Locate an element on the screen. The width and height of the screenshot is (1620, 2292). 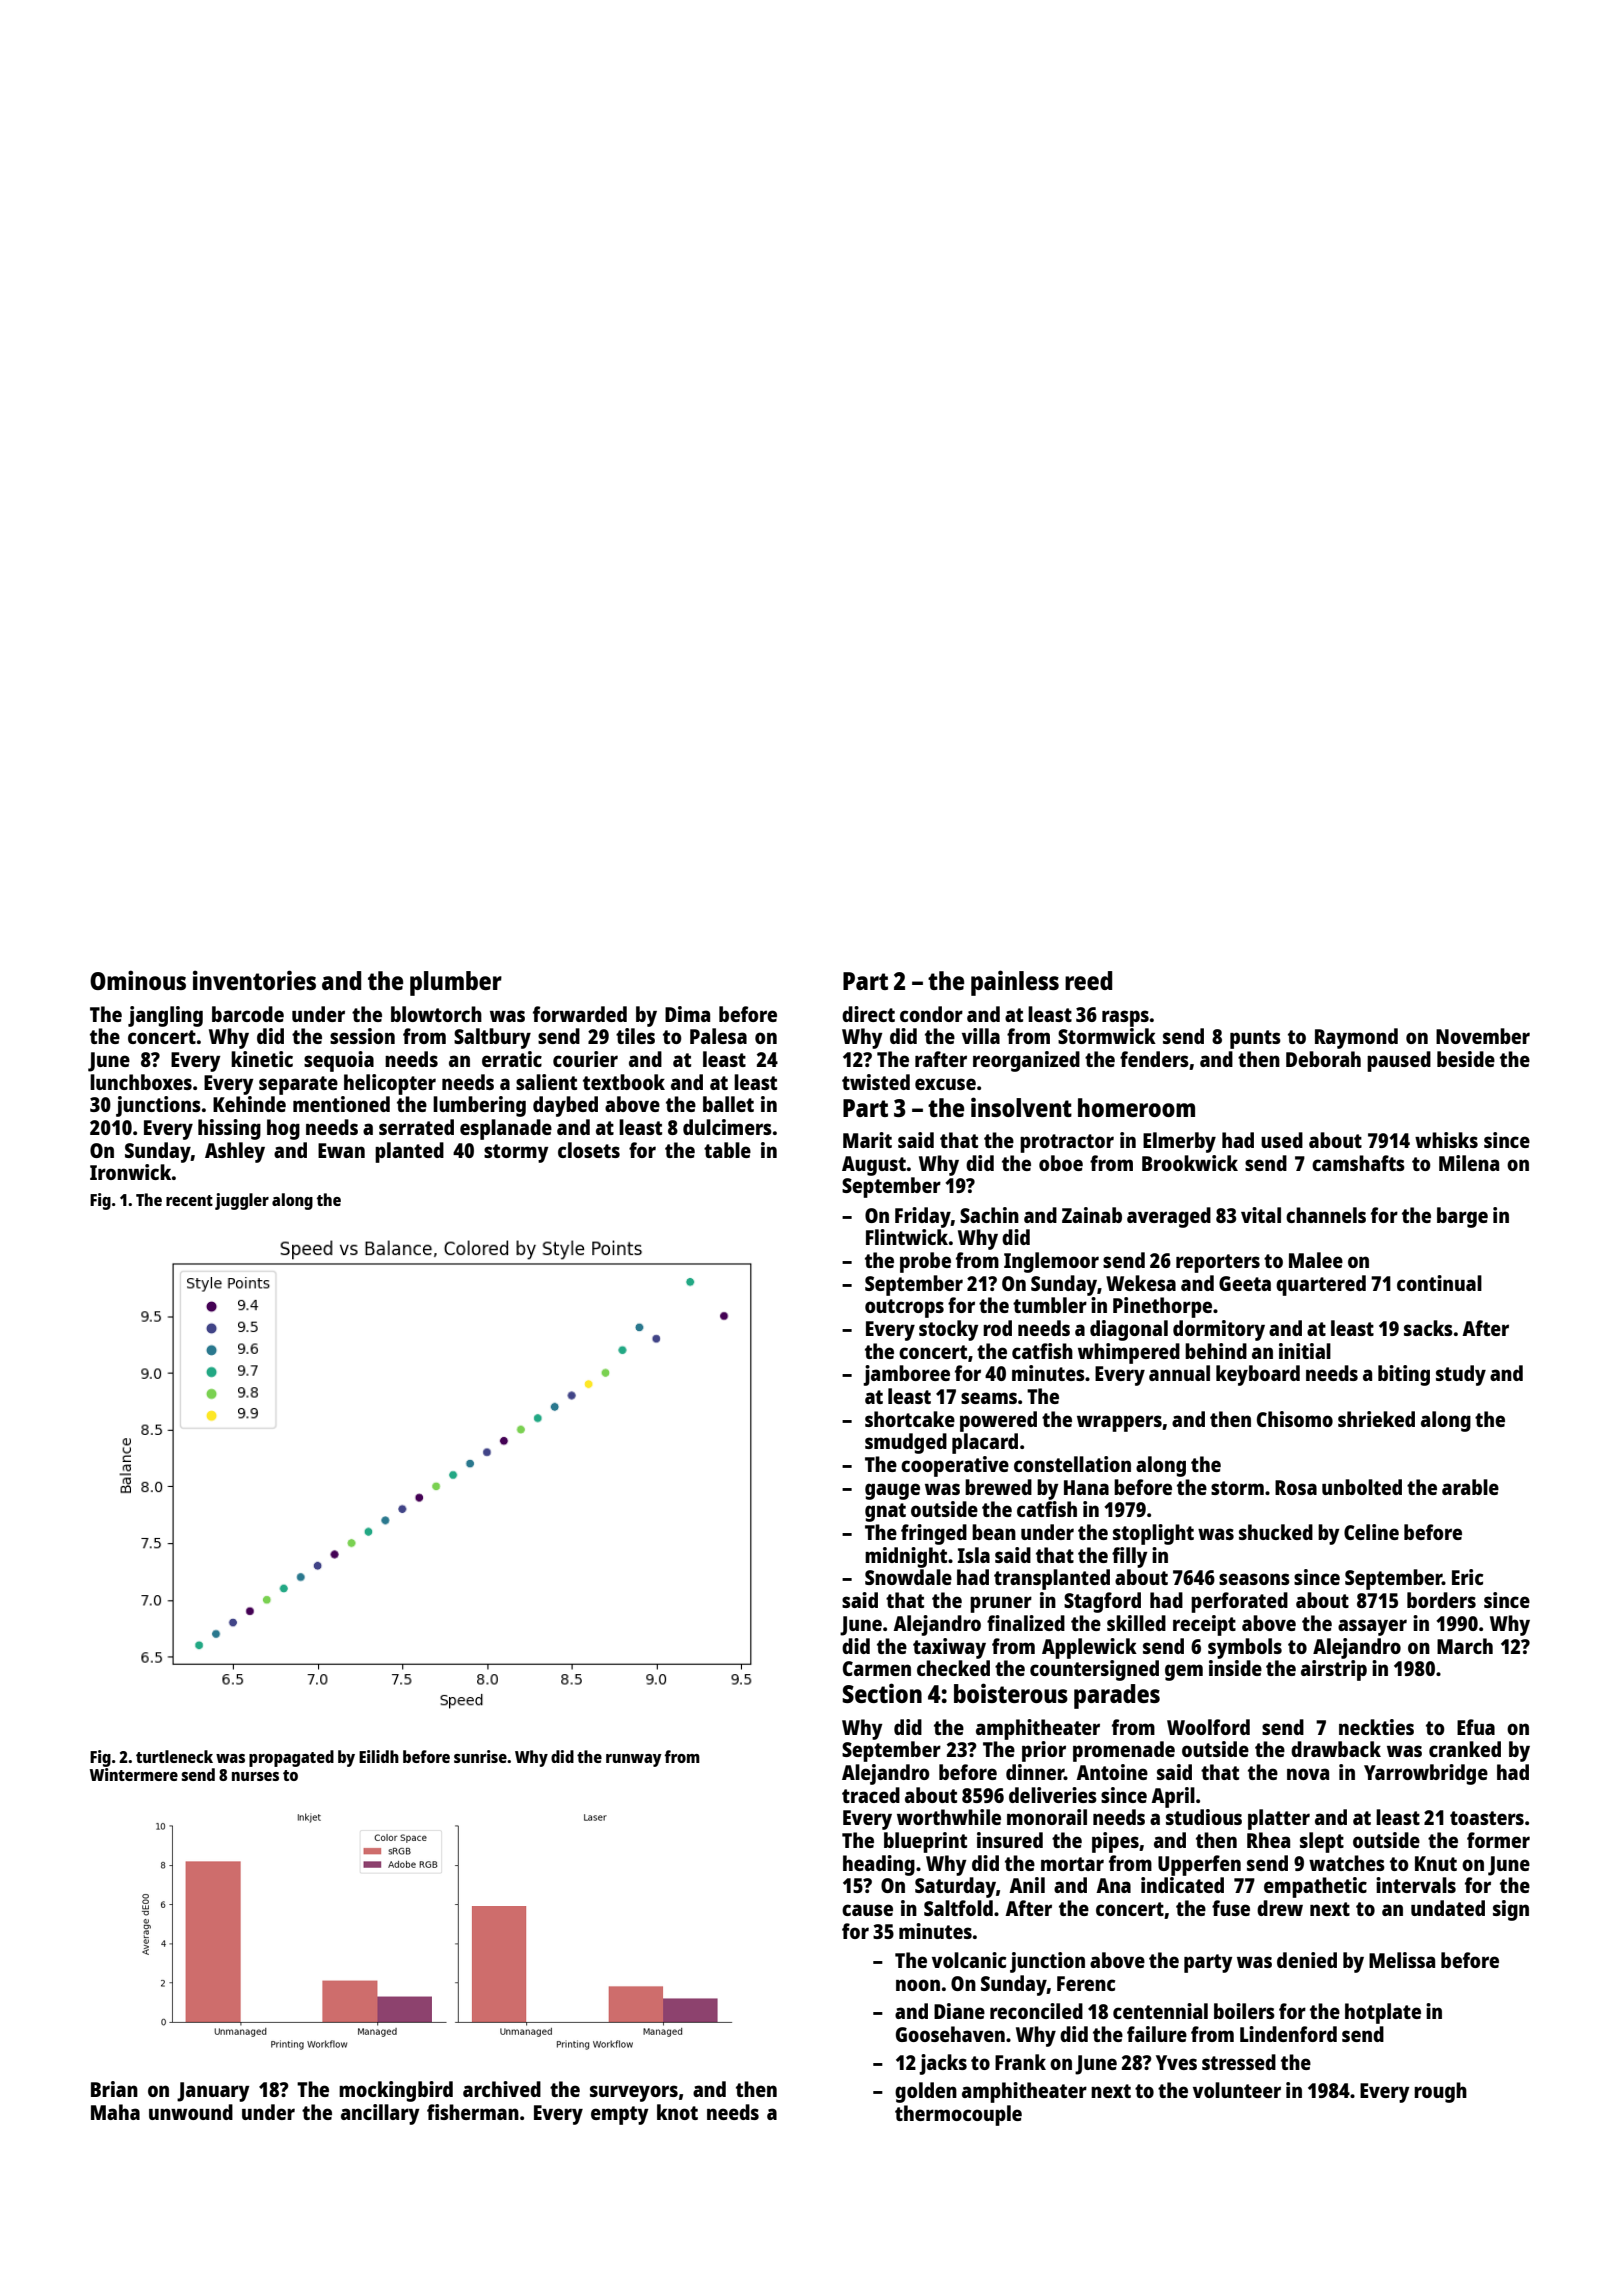
villa is located at coordinates (981, 1036).
